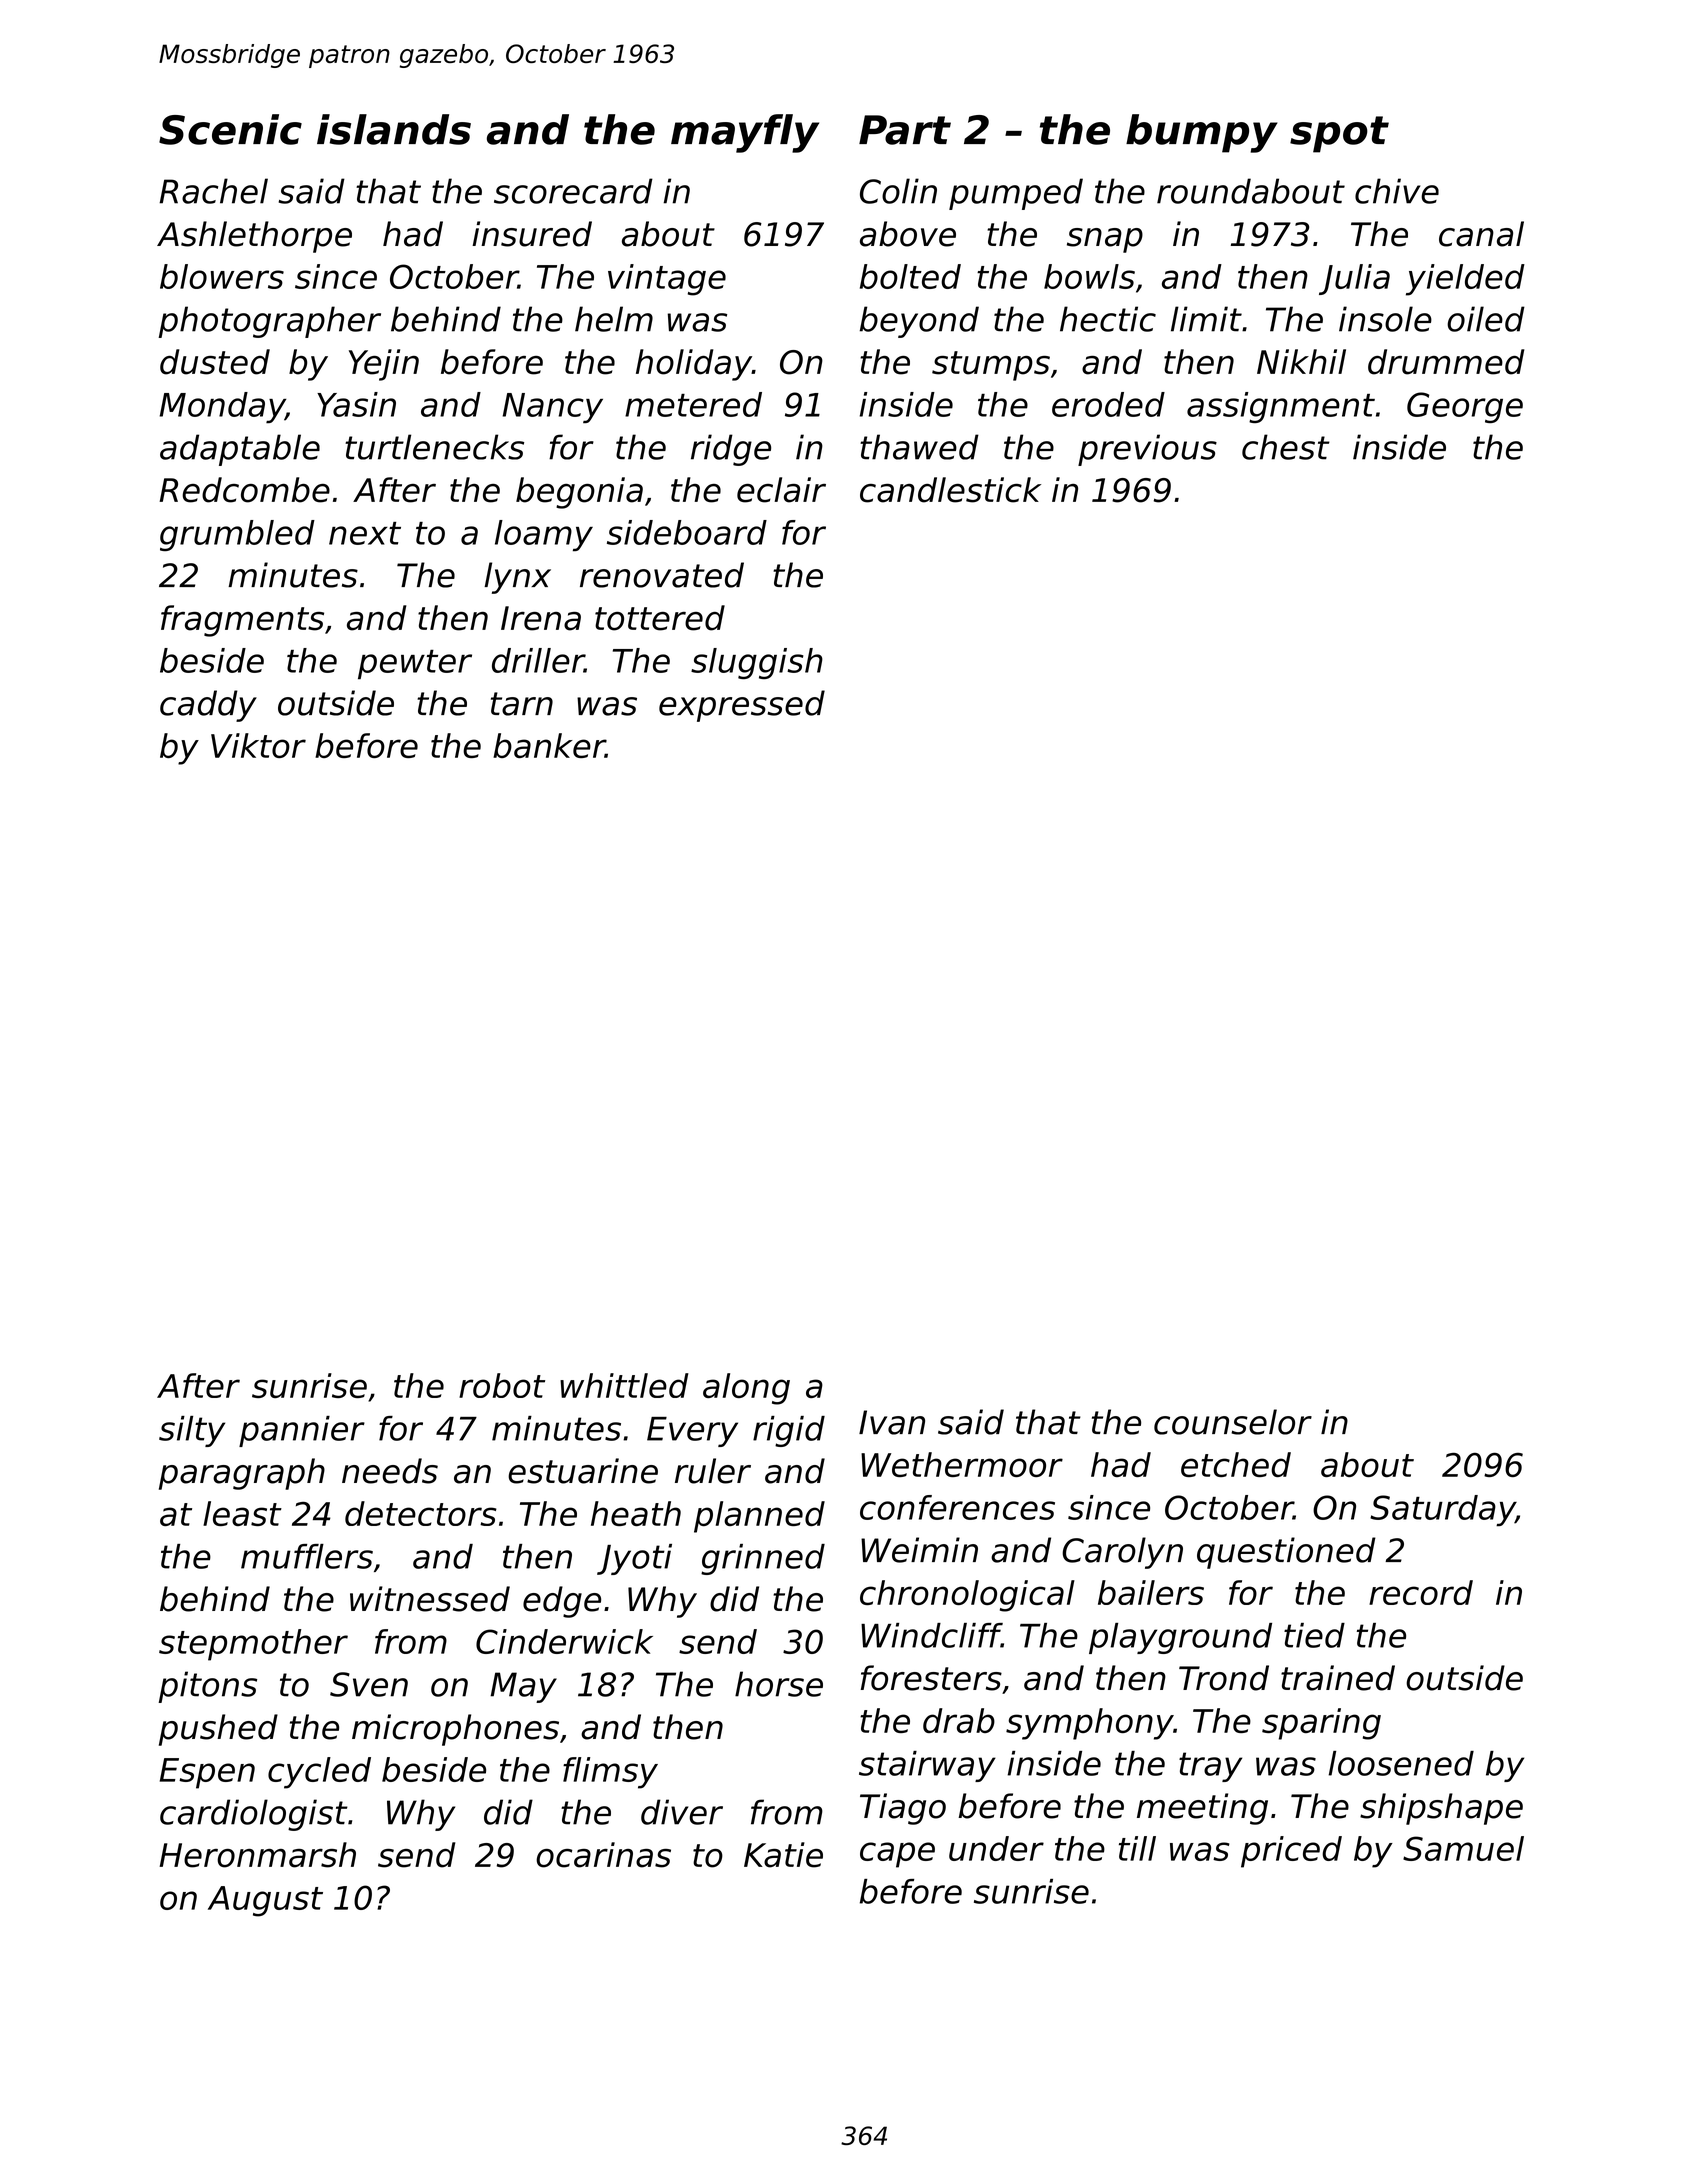  I want to click on Jyoti, so click(634, 1559).
